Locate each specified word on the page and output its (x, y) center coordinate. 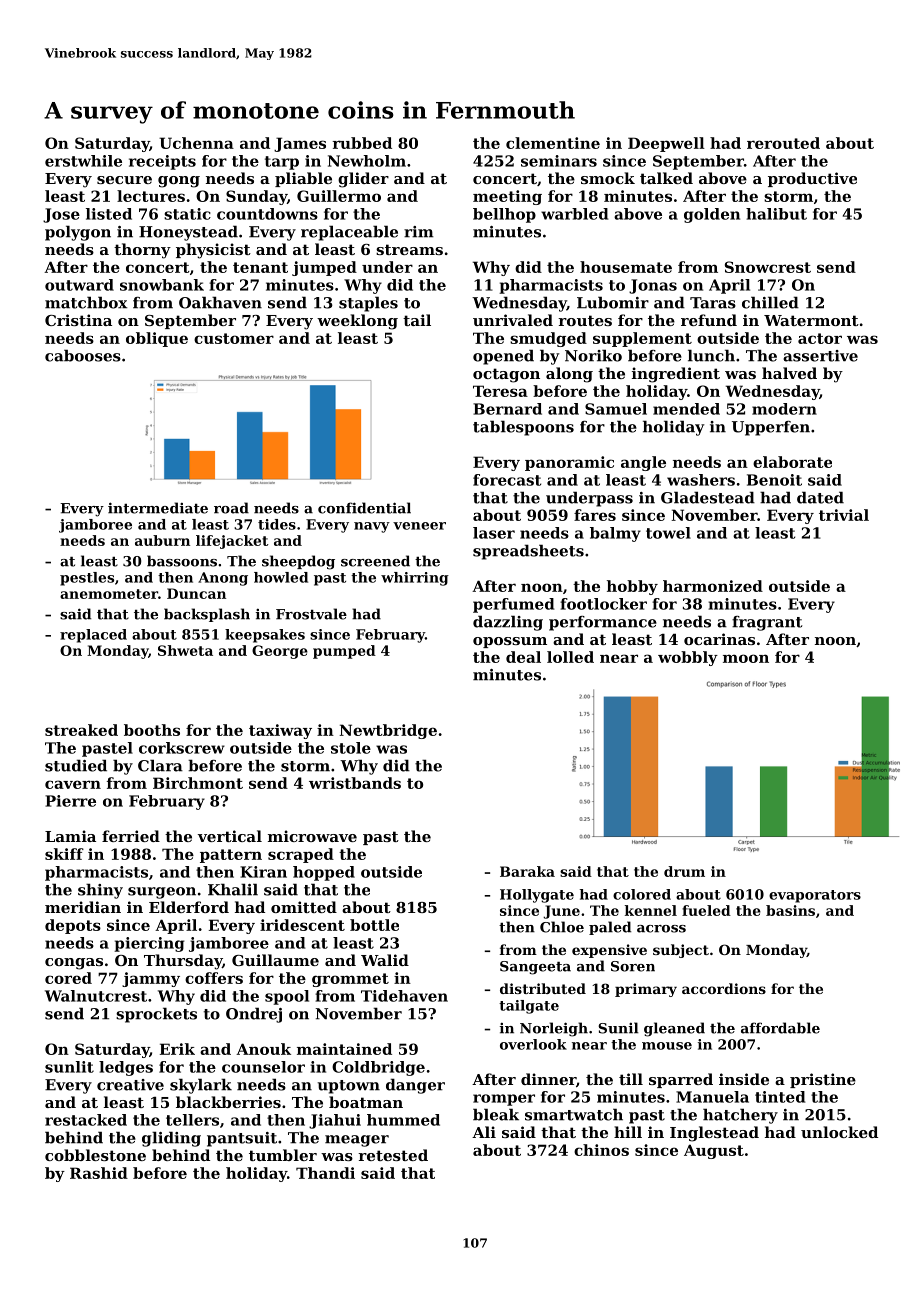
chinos (601, 1150)
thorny (142, 251)
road (231, 508)
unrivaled (513, 320)
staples (368, 304)
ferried (131, 836)
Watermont (811, 320)
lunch (711, 355)
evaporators (815, 896)
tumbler (283, 1155)
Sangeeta (535, 968)
